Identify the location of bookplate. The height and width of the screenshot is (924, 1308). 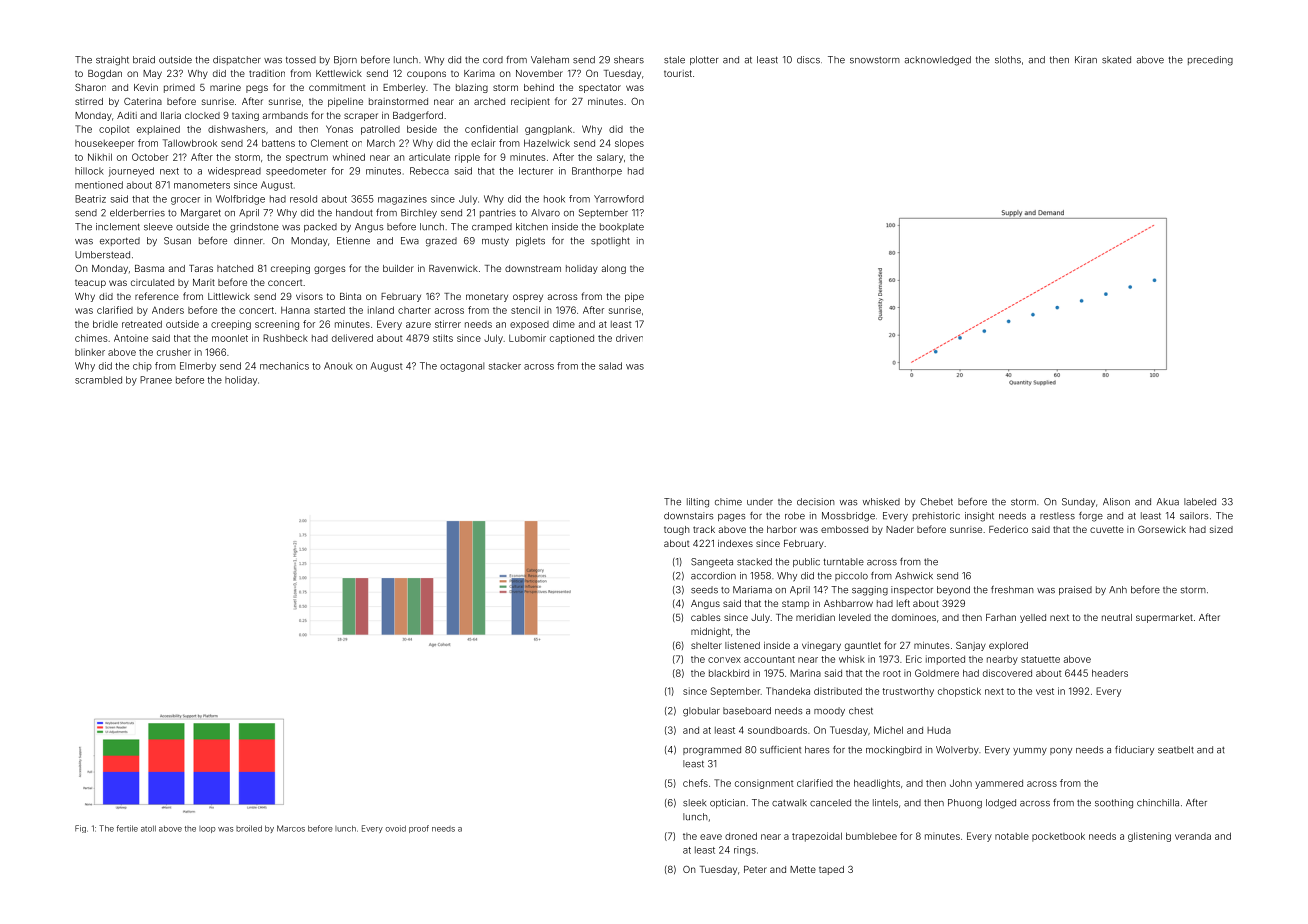
(622, 227).
